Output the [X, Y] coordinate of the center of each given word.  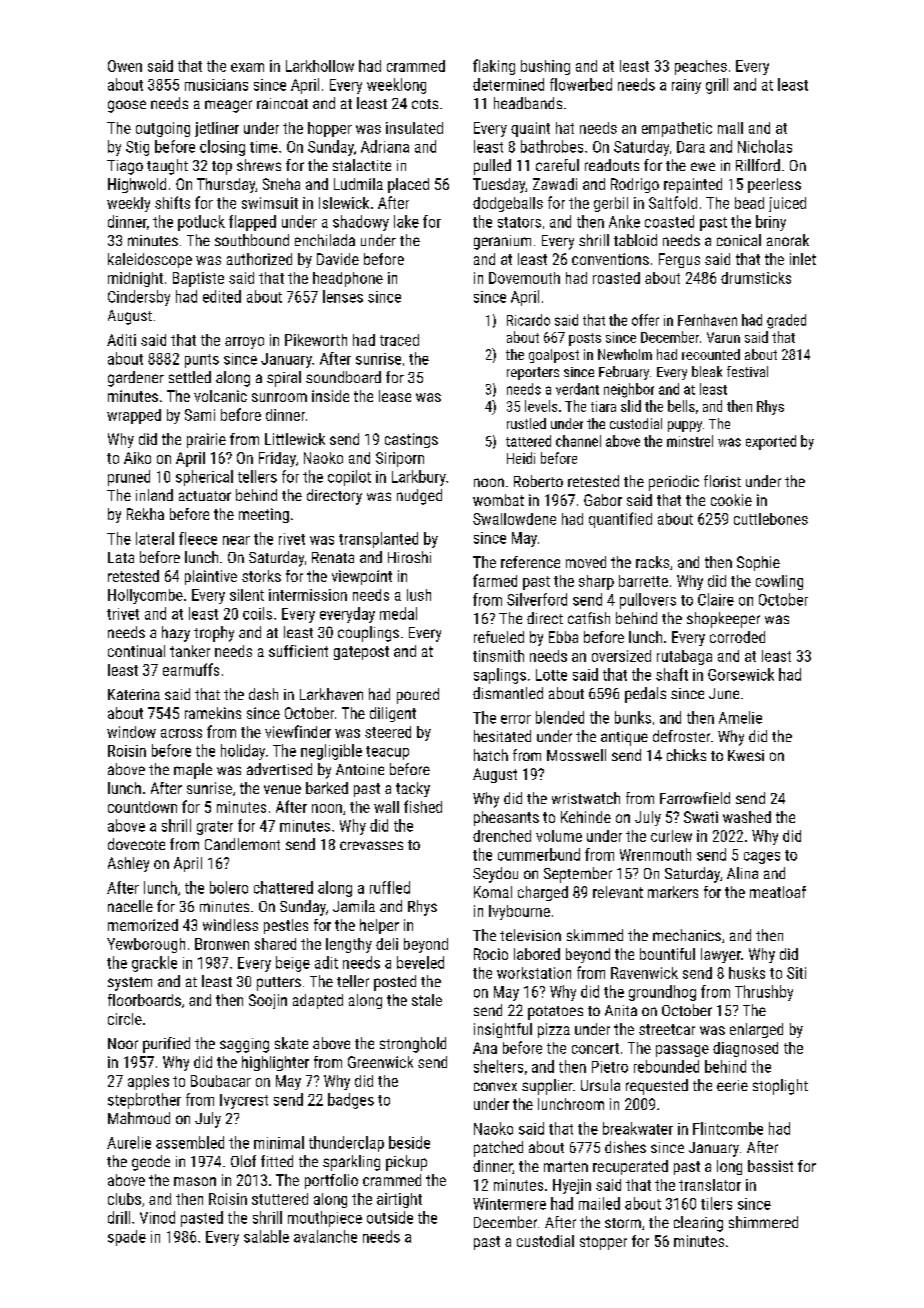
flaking [494, 67]
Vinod [157, 1217]
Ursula [600, 1085]
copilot [349, 478]
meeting [264, 515]
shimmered [763, 1222]
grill [717, 86]
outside [390, 1217]
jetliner [217, 129]
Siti [796, 973]
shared [275, 944]
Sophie [758, 563]
